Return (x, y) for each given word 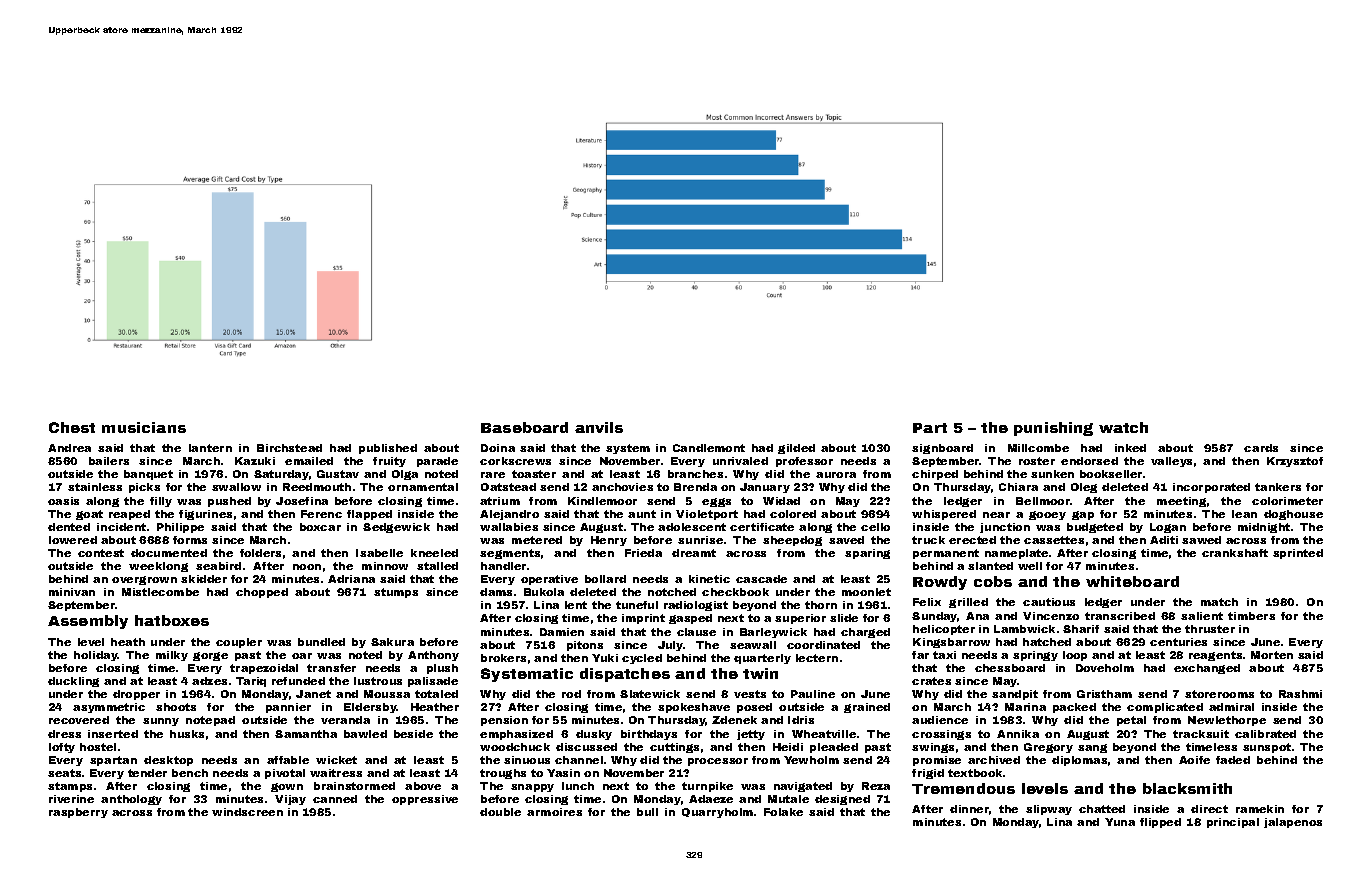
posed (754, 708)
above (423, 786)
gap (1083, 515)
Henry (609, 541)
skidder (204, 579)
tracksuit (1201, 734)
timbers (1251, 616)
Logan (1168, 528)
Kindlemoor (602, 501)
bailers (109, 461)
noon (307, 567)
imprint (643, 619)
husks (187, 734)
